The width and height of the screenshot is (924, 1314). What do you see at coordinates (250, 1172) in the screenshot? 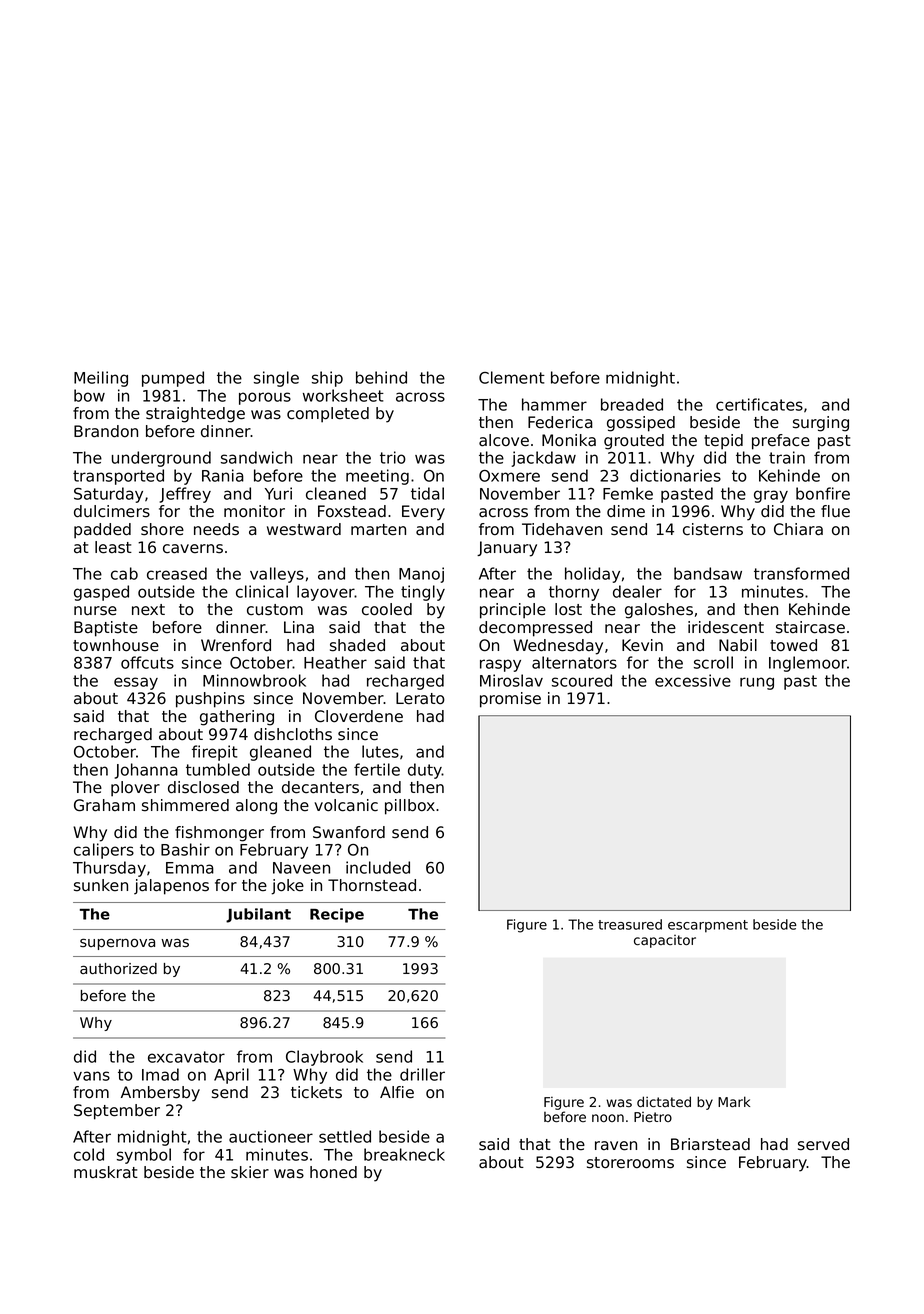
I see `skier` at bounding box center [250, 1172].
